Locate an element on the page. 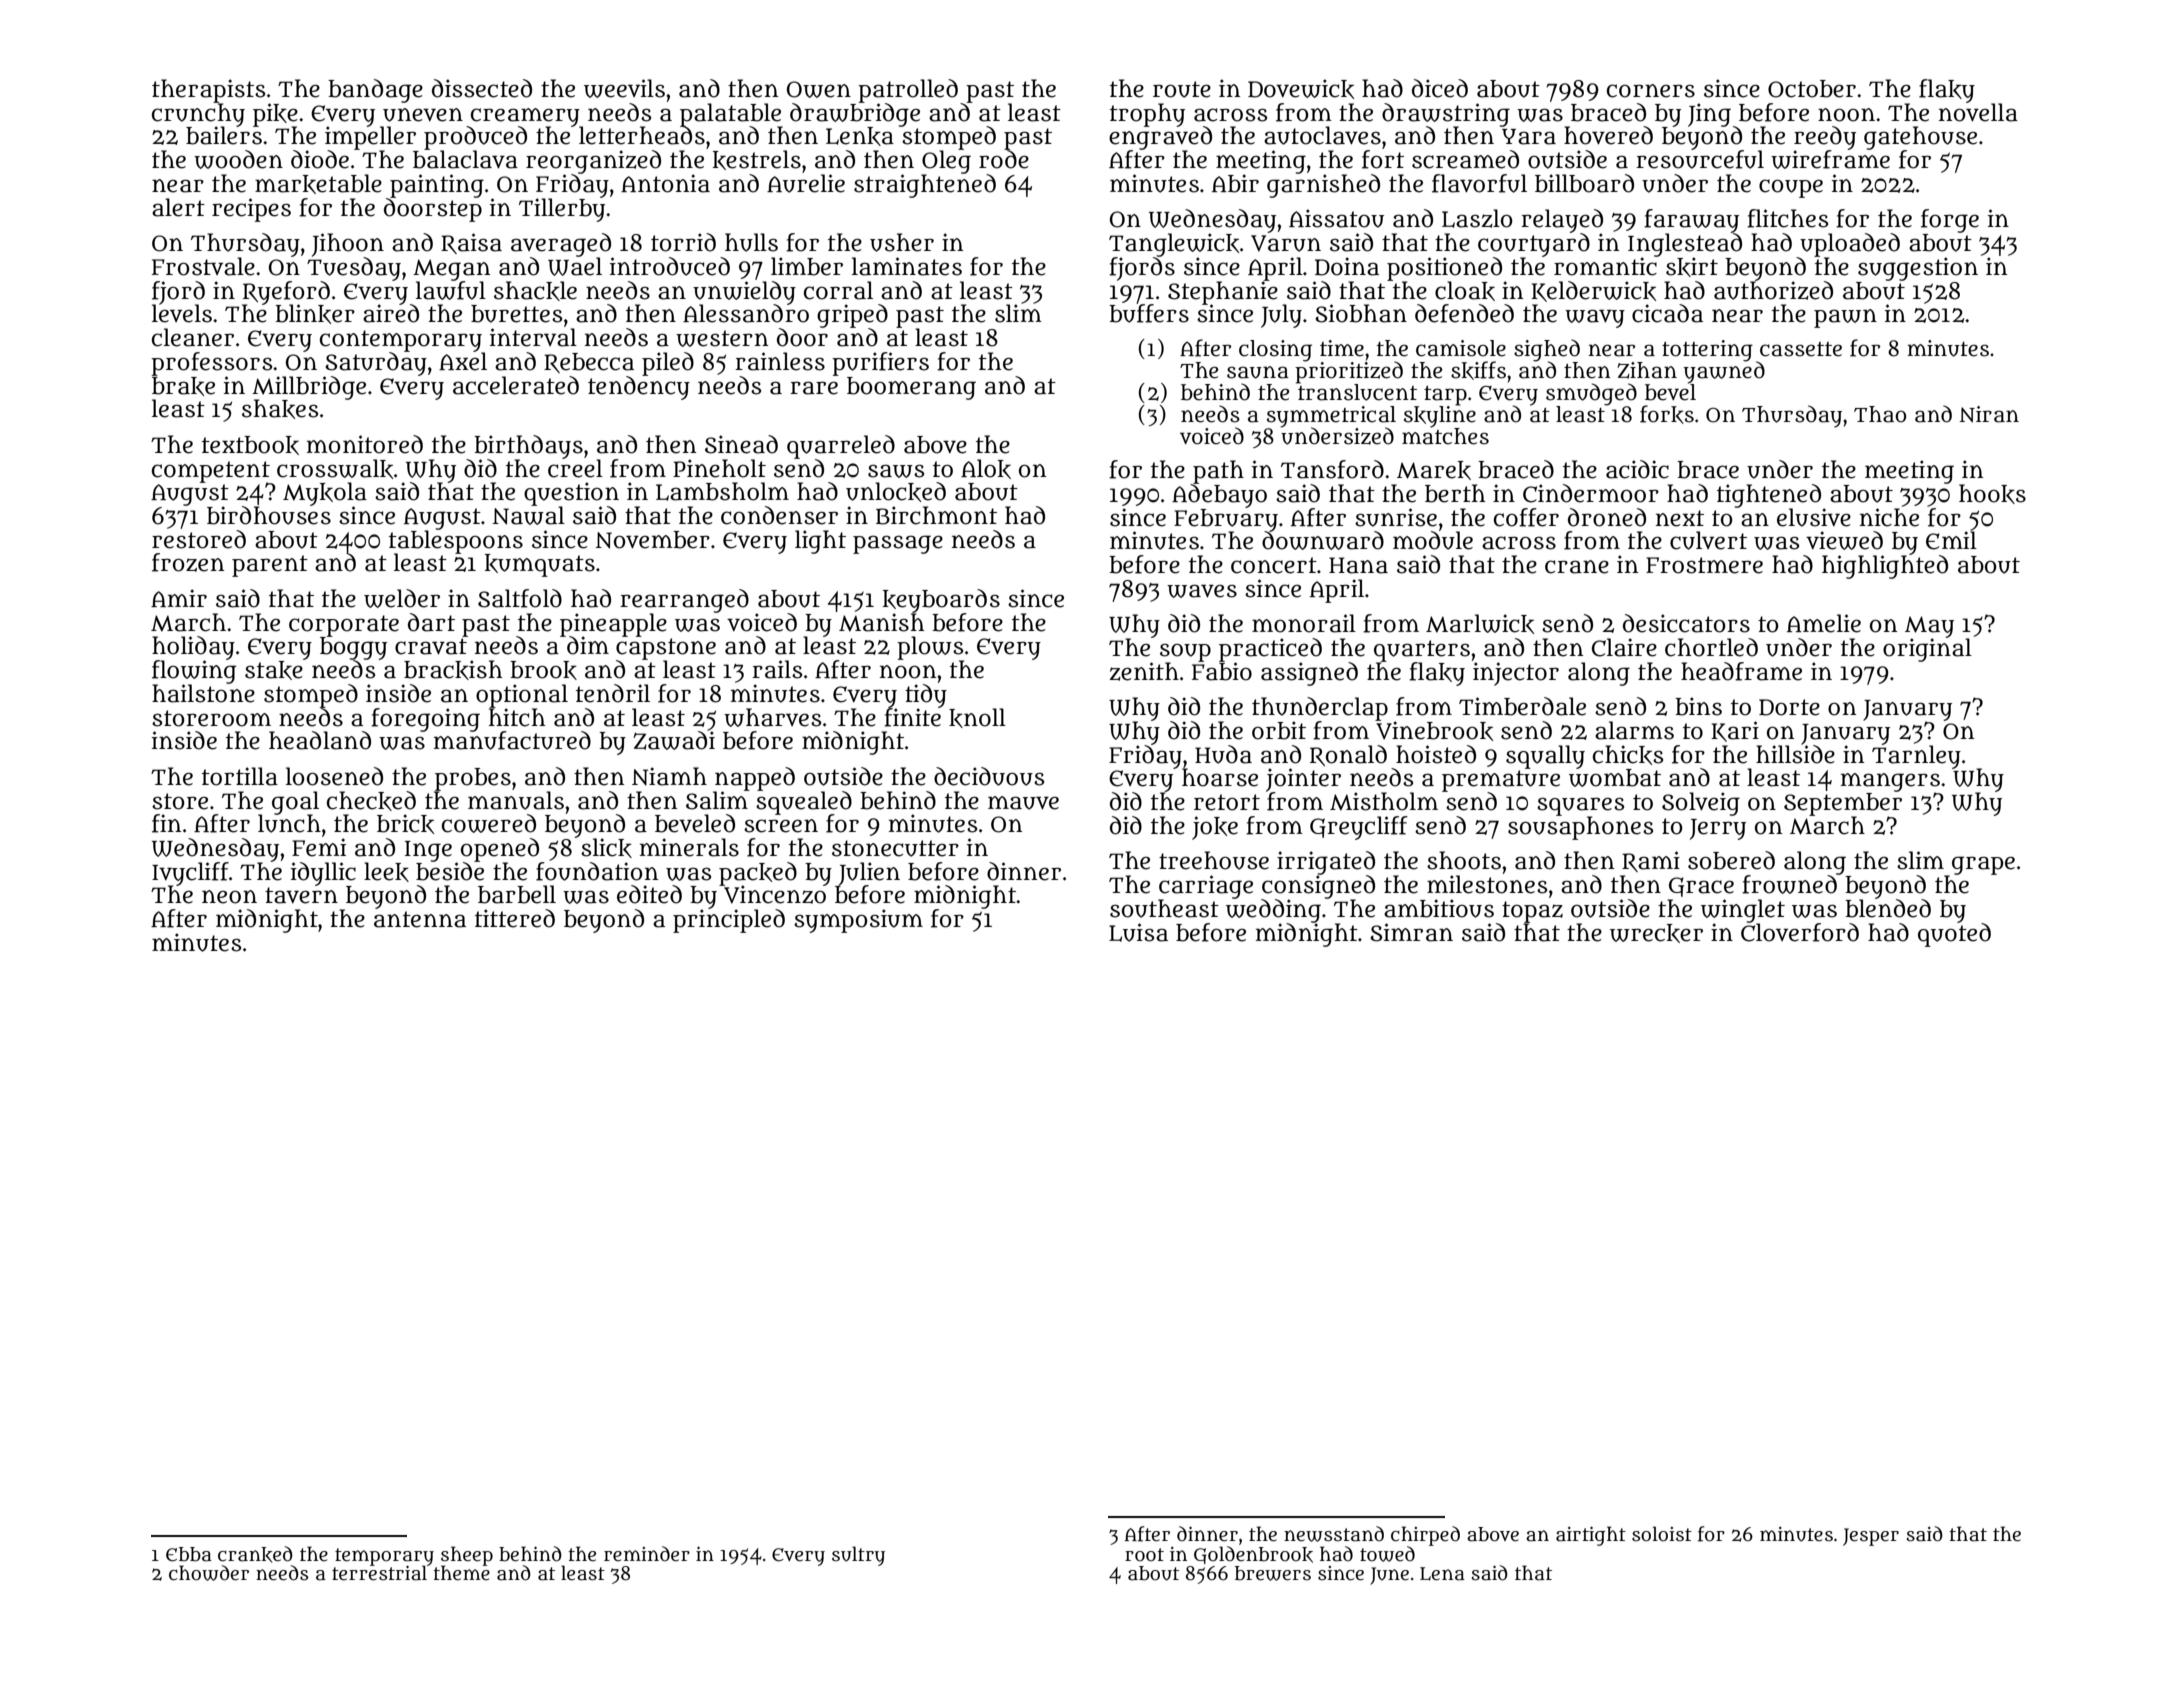 The width and height of the page is (2178, 1683). root is located at coordinates (1144, 1554).
